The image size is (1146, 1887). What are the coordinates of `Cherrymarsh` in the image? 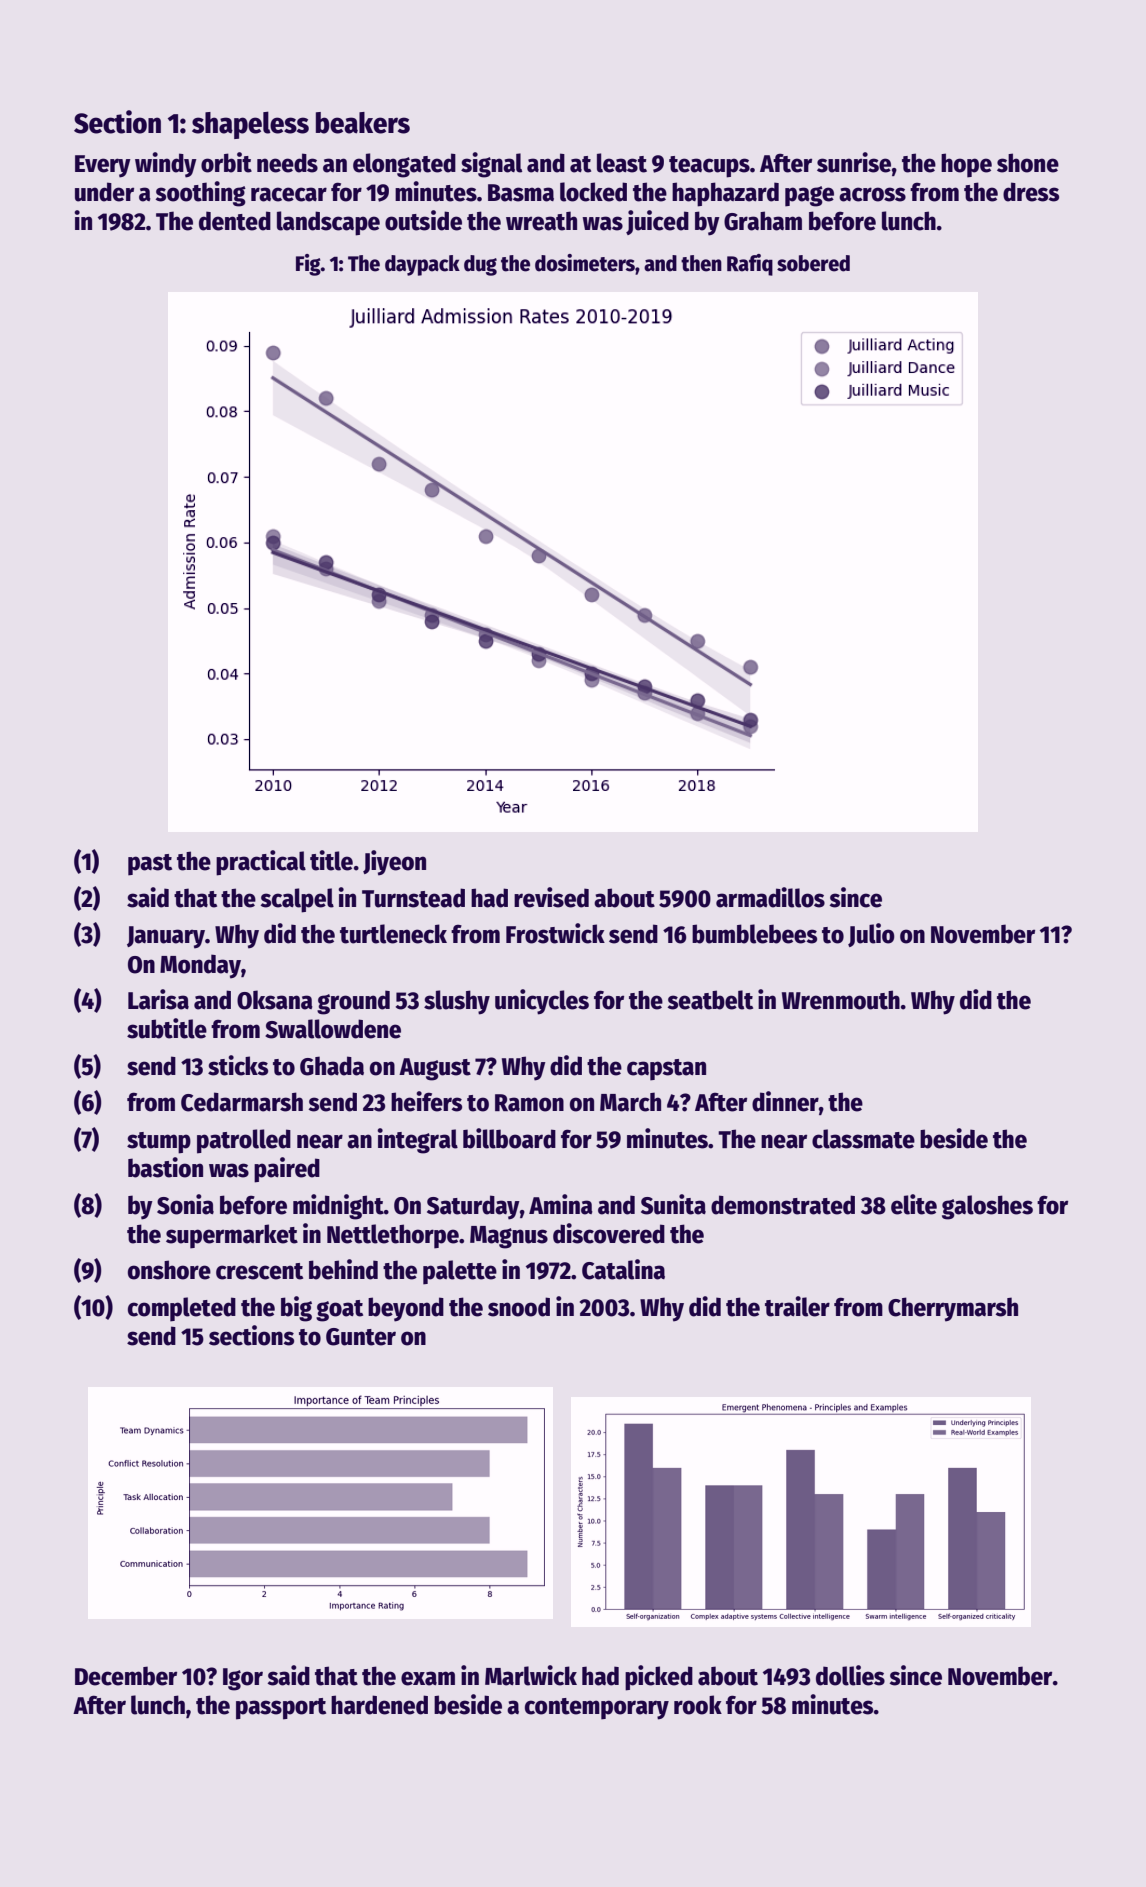 It's located at (953, 1309).
